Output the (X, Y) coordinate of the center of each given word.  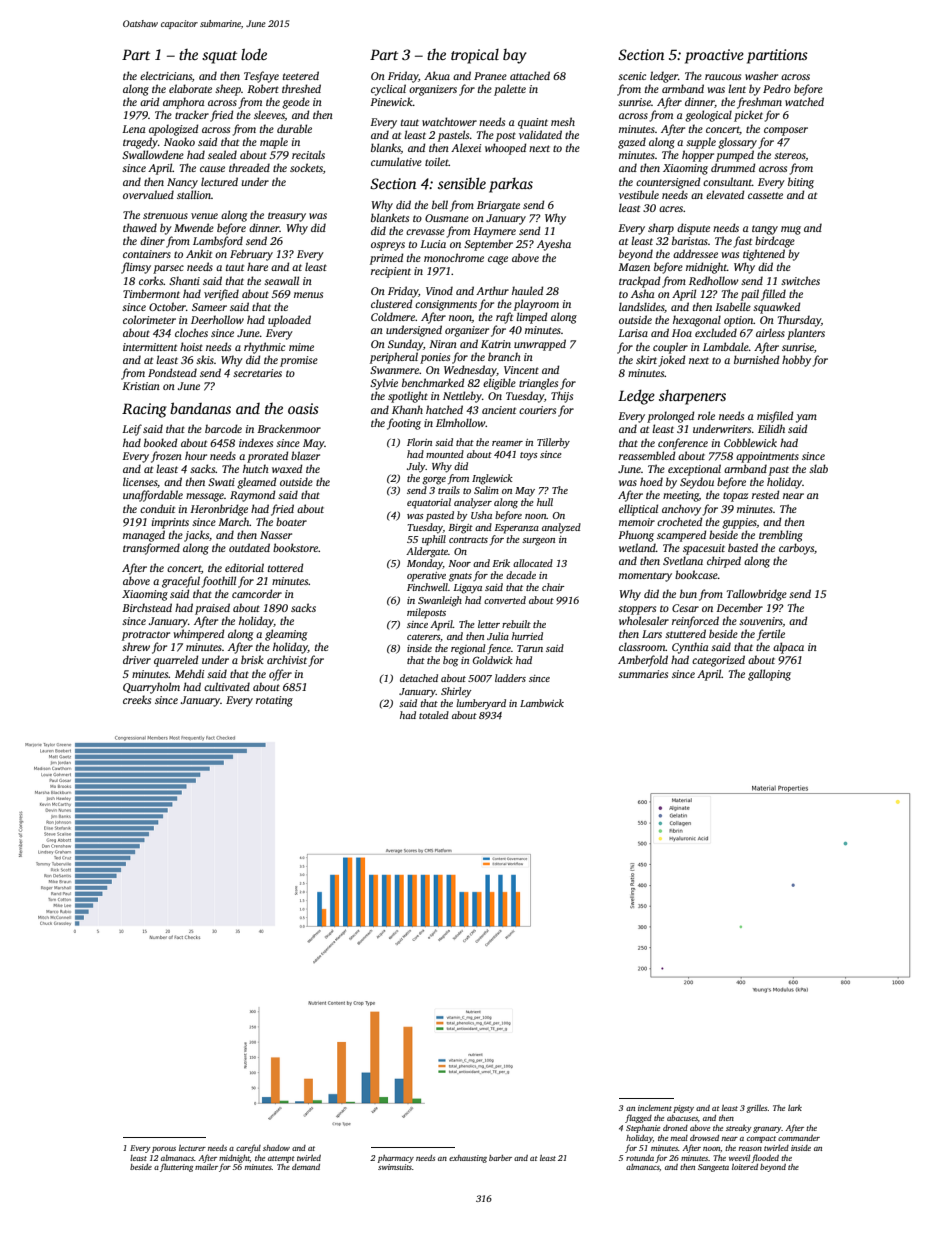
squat (219, 57)
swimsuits (395, 1167)
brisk (252, 659)
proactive (714, 56)
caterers (423, 637)
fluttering (176, 1168)
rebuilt (516, 624)
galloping (769, 675)
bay (515, 56)
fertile (771, 635)
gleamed (257, 483)
